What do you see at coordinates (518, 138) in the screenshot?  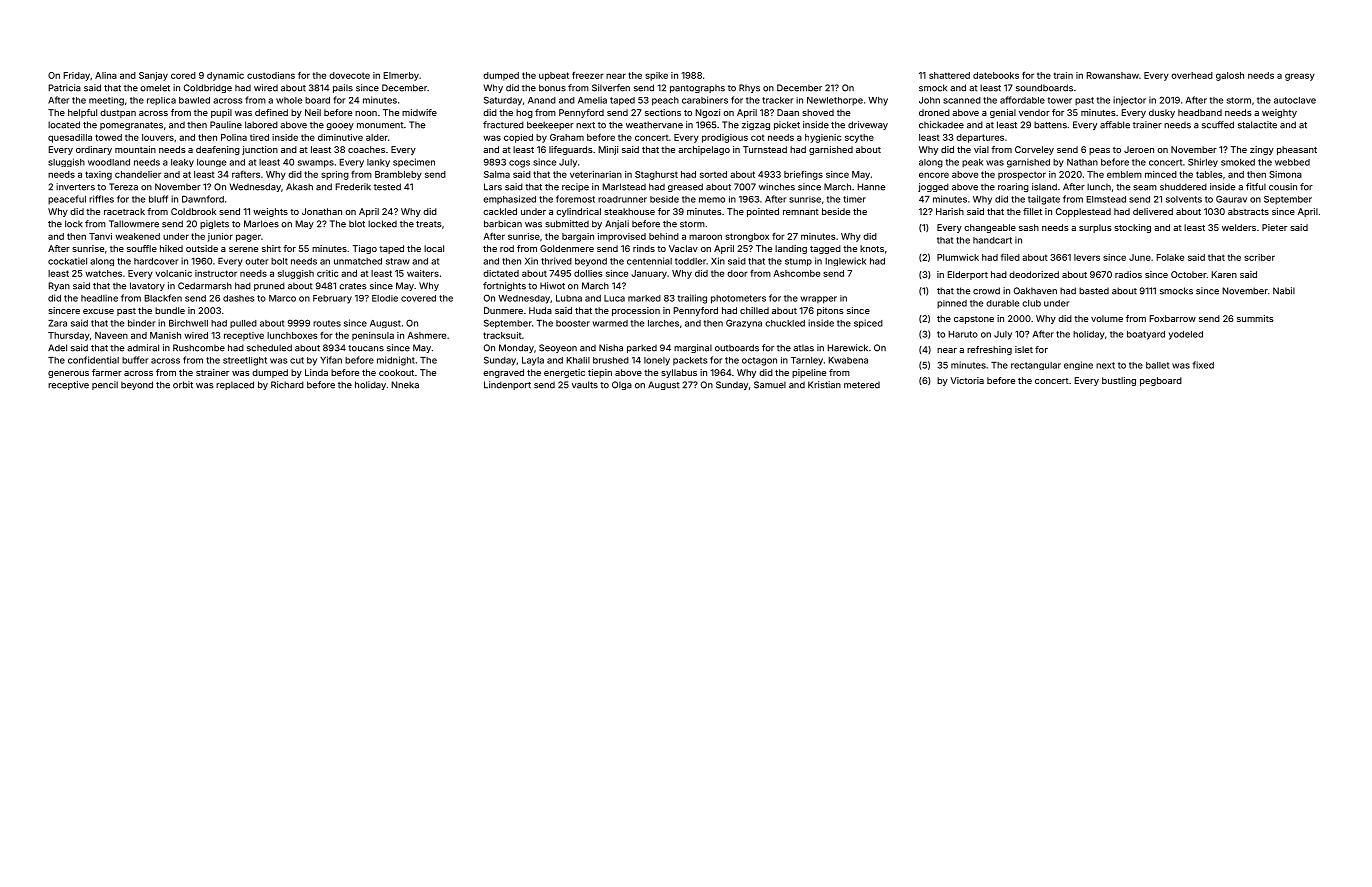 I see `copied` at bounding box center [518, 138].
